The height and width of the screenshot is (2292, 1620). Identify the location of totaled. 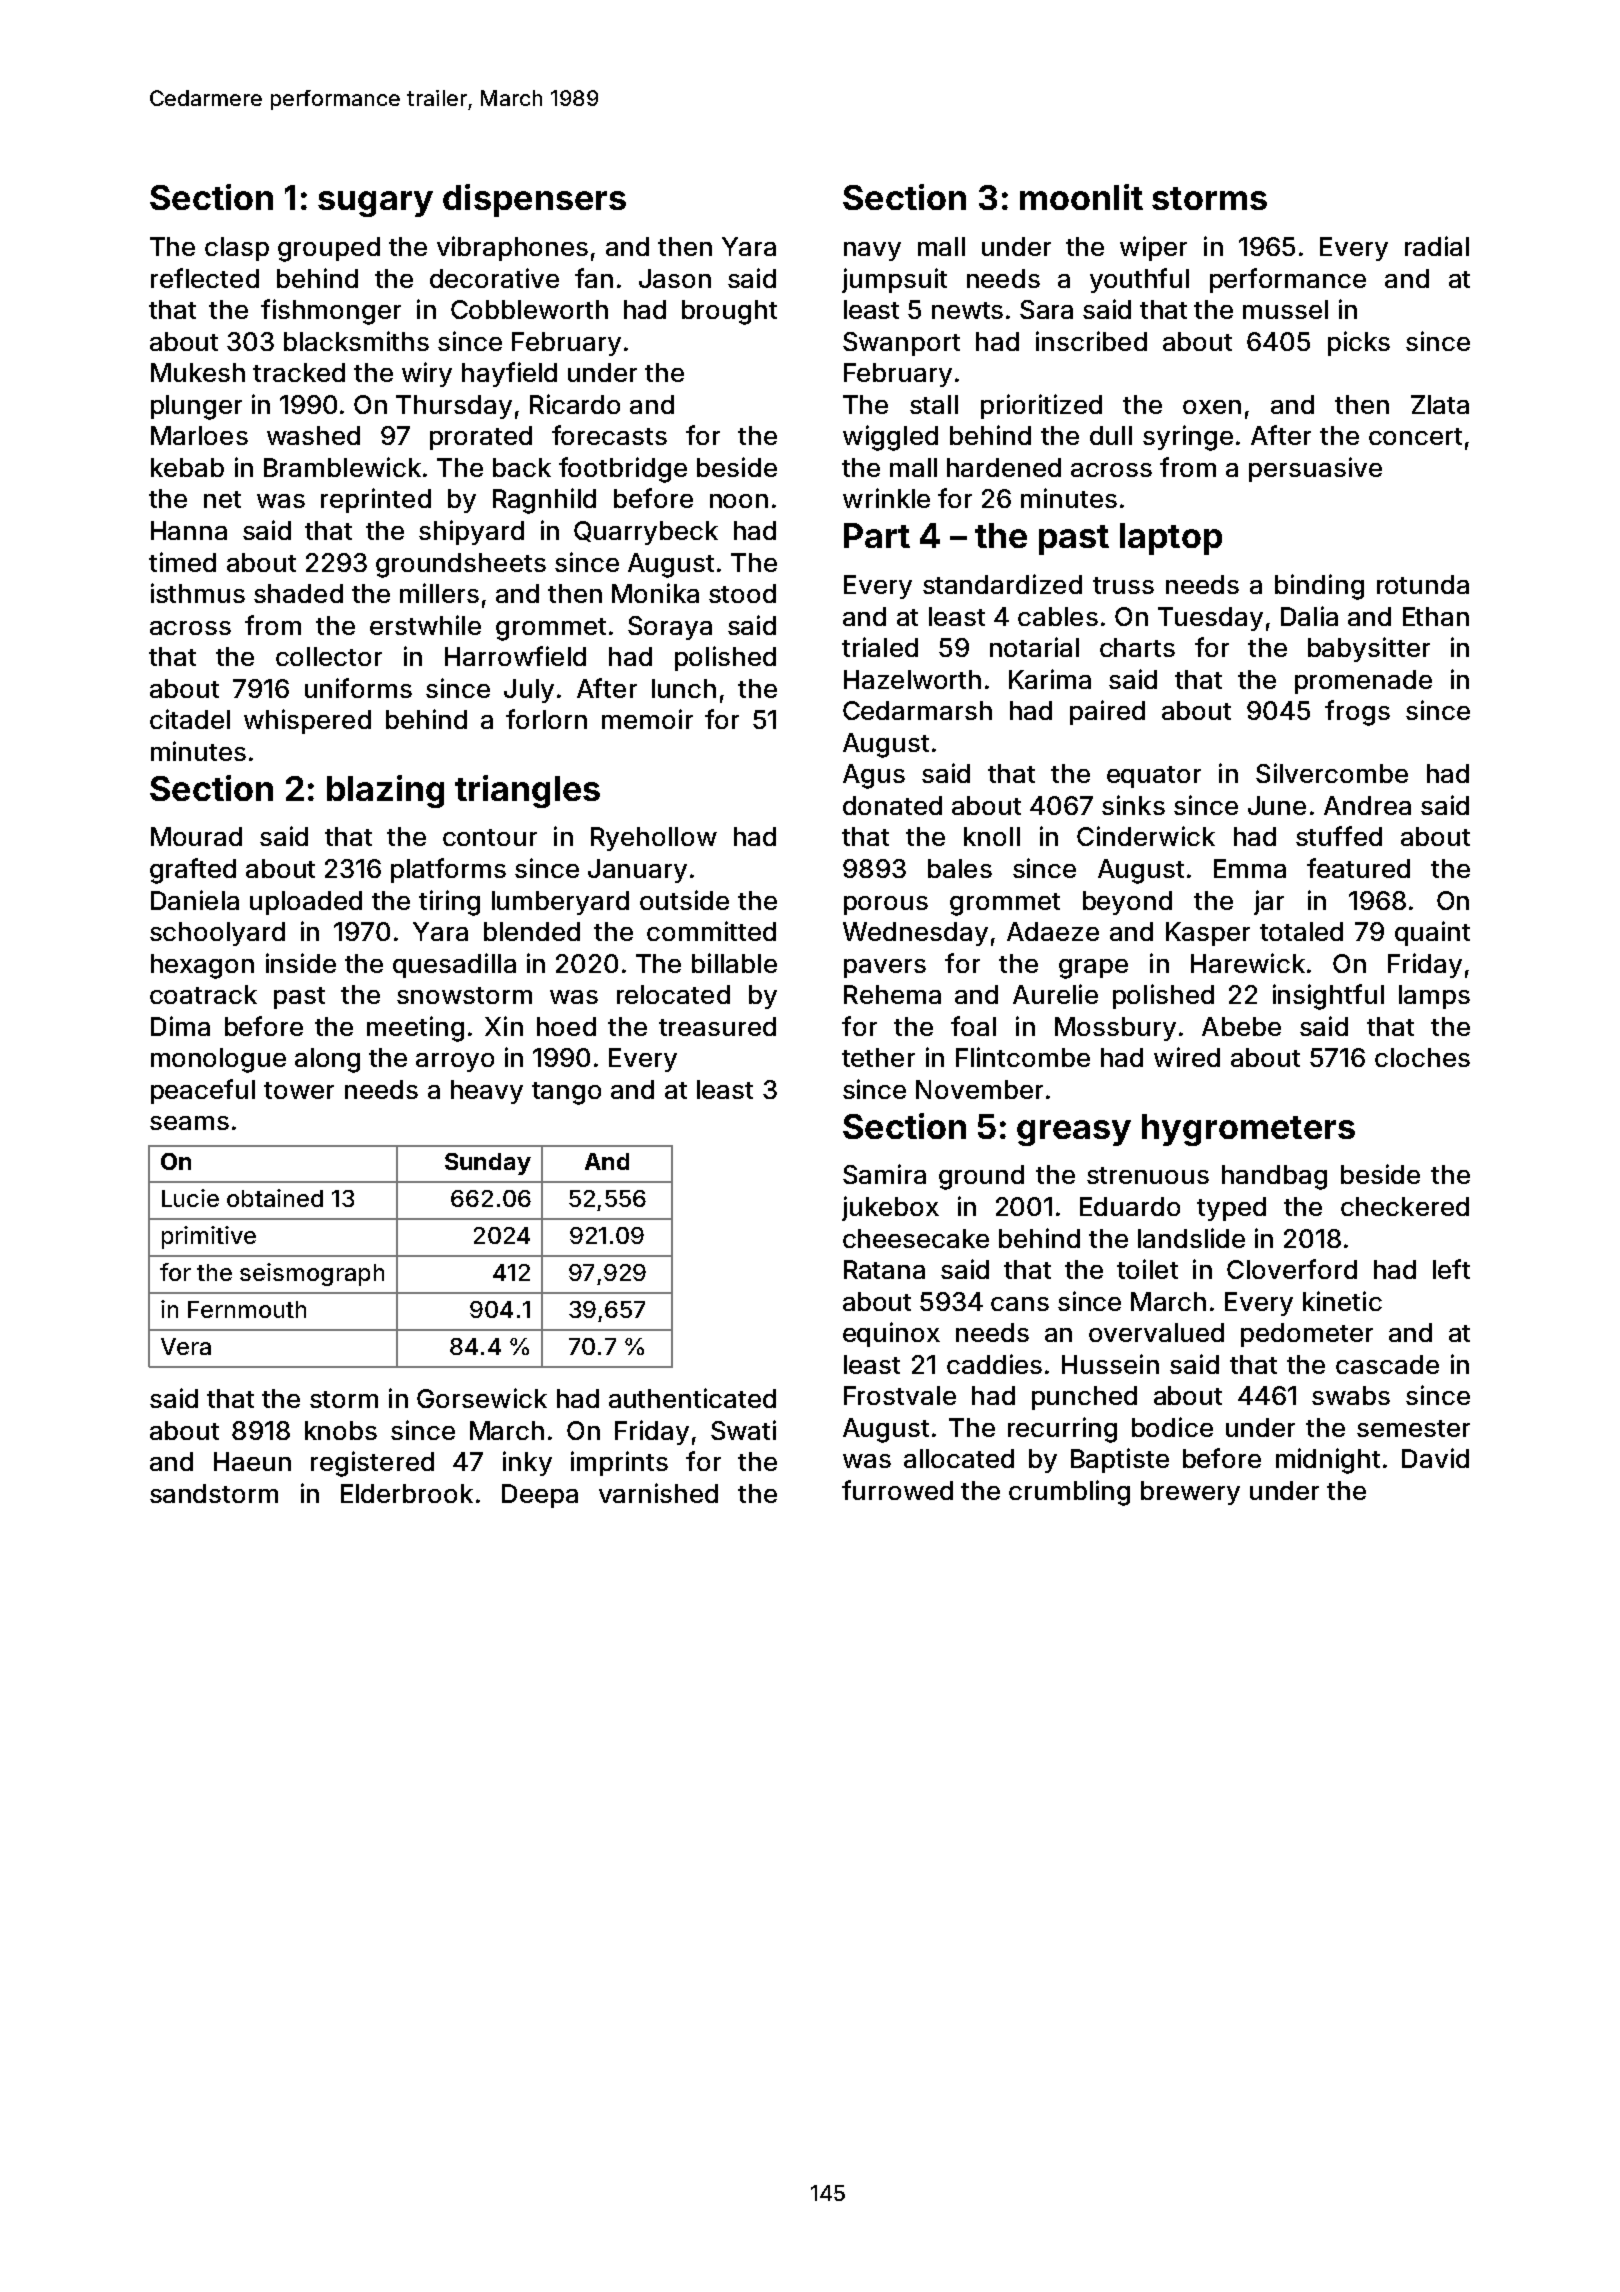
(1301, 931).
